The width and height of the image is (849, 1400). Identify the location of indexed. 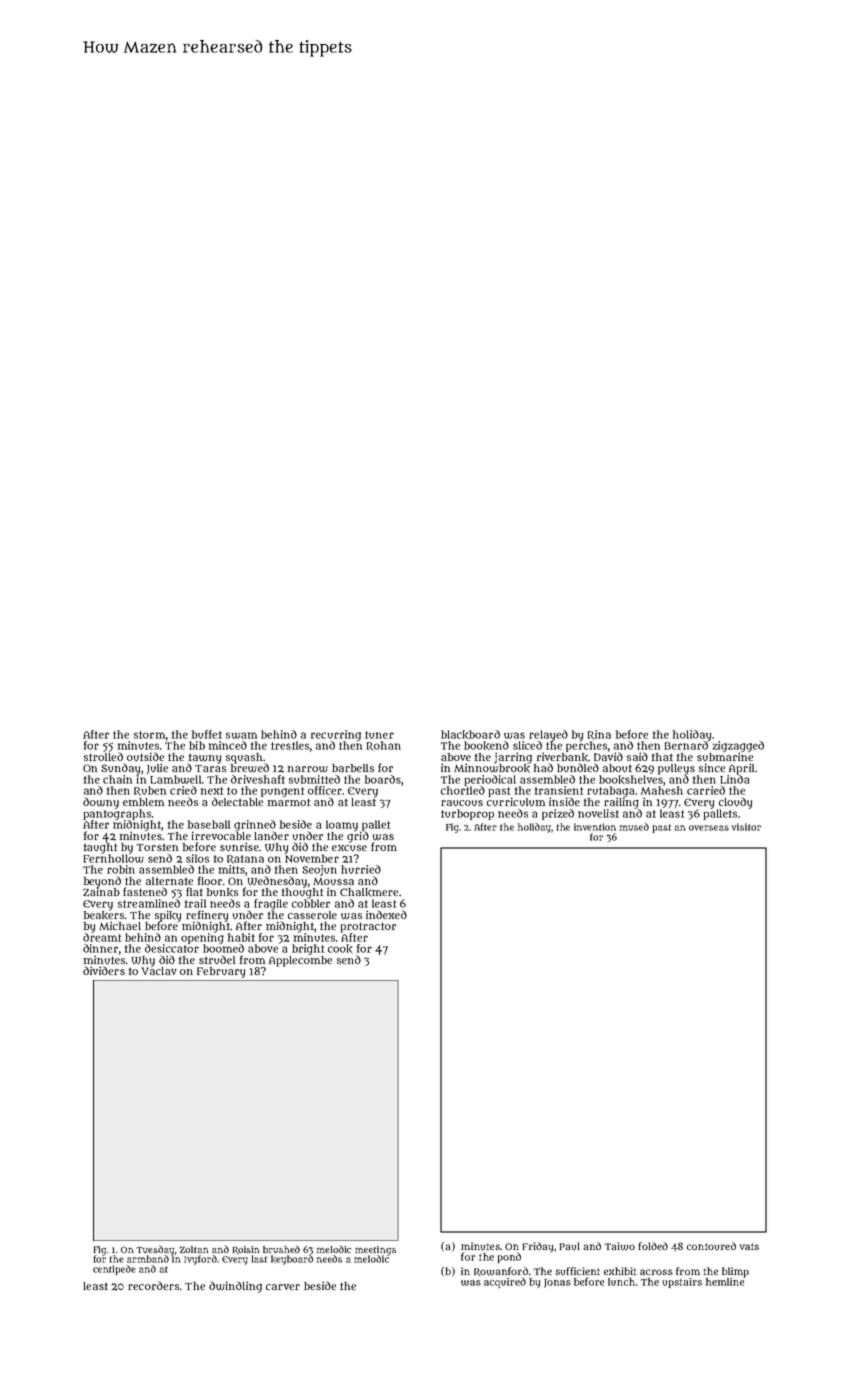
(386, 914).
